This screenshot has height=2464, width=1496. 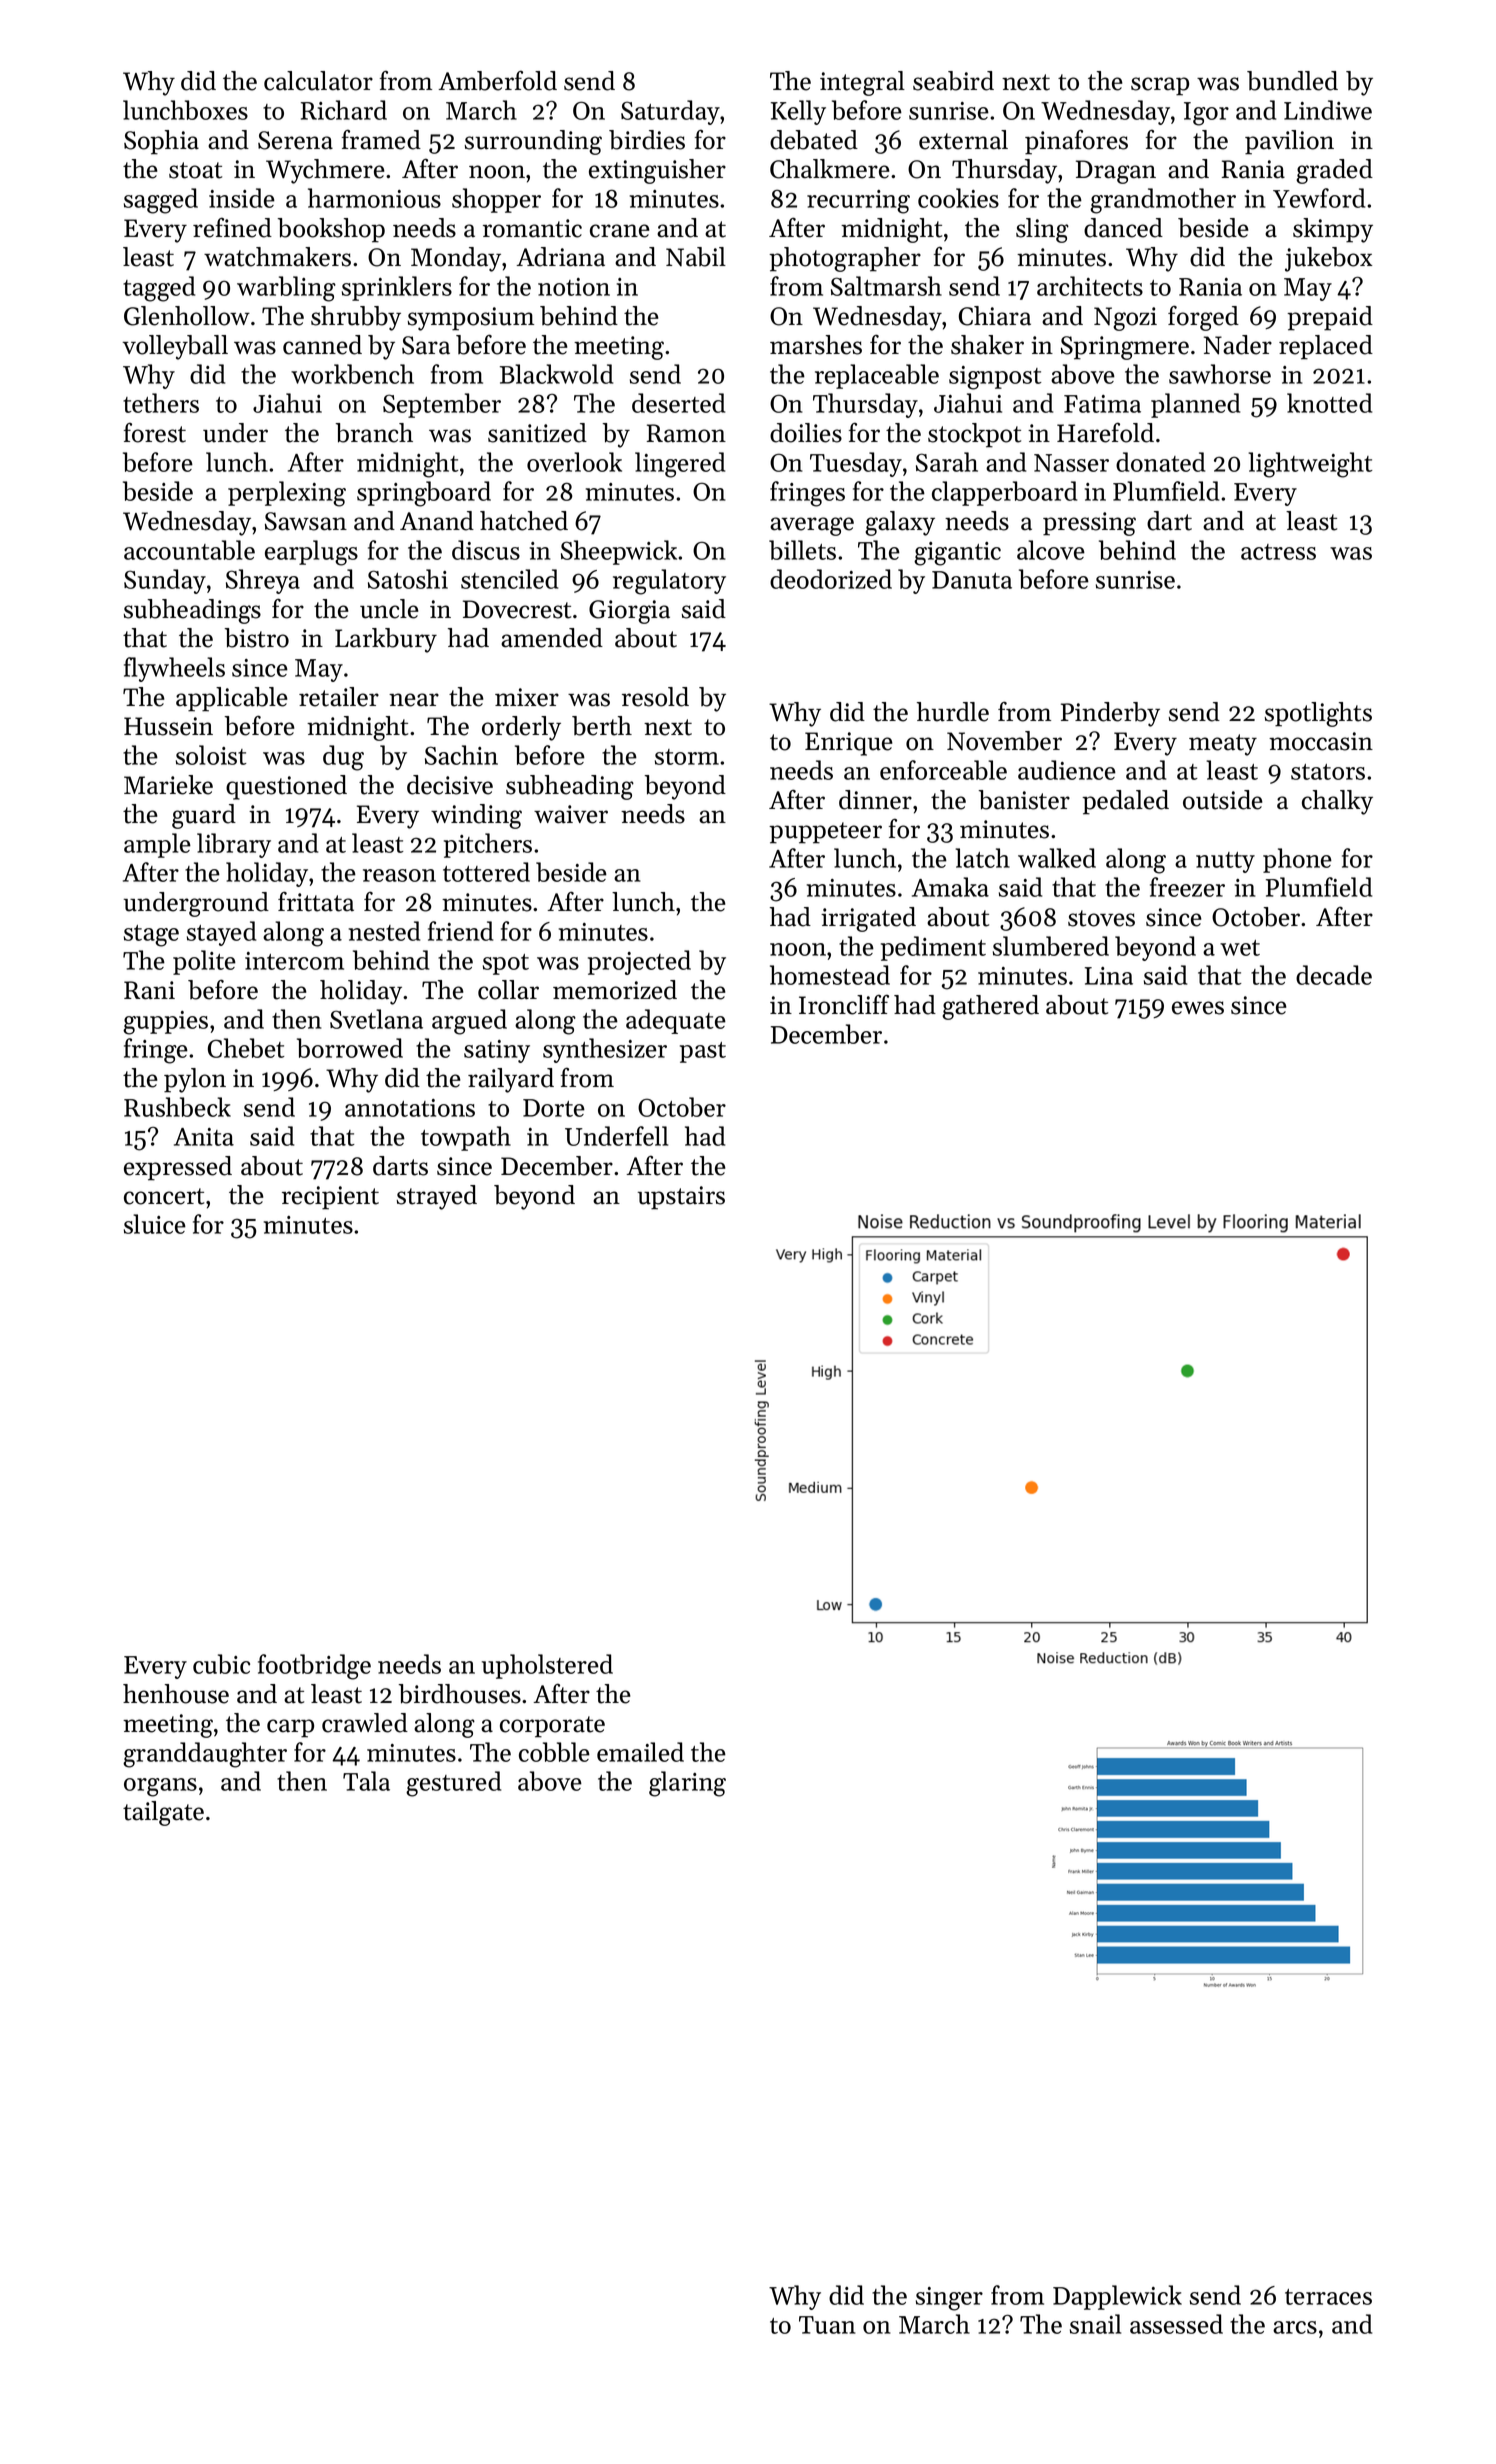 I want to click on tailgate, so click(x=163, y=1813).
